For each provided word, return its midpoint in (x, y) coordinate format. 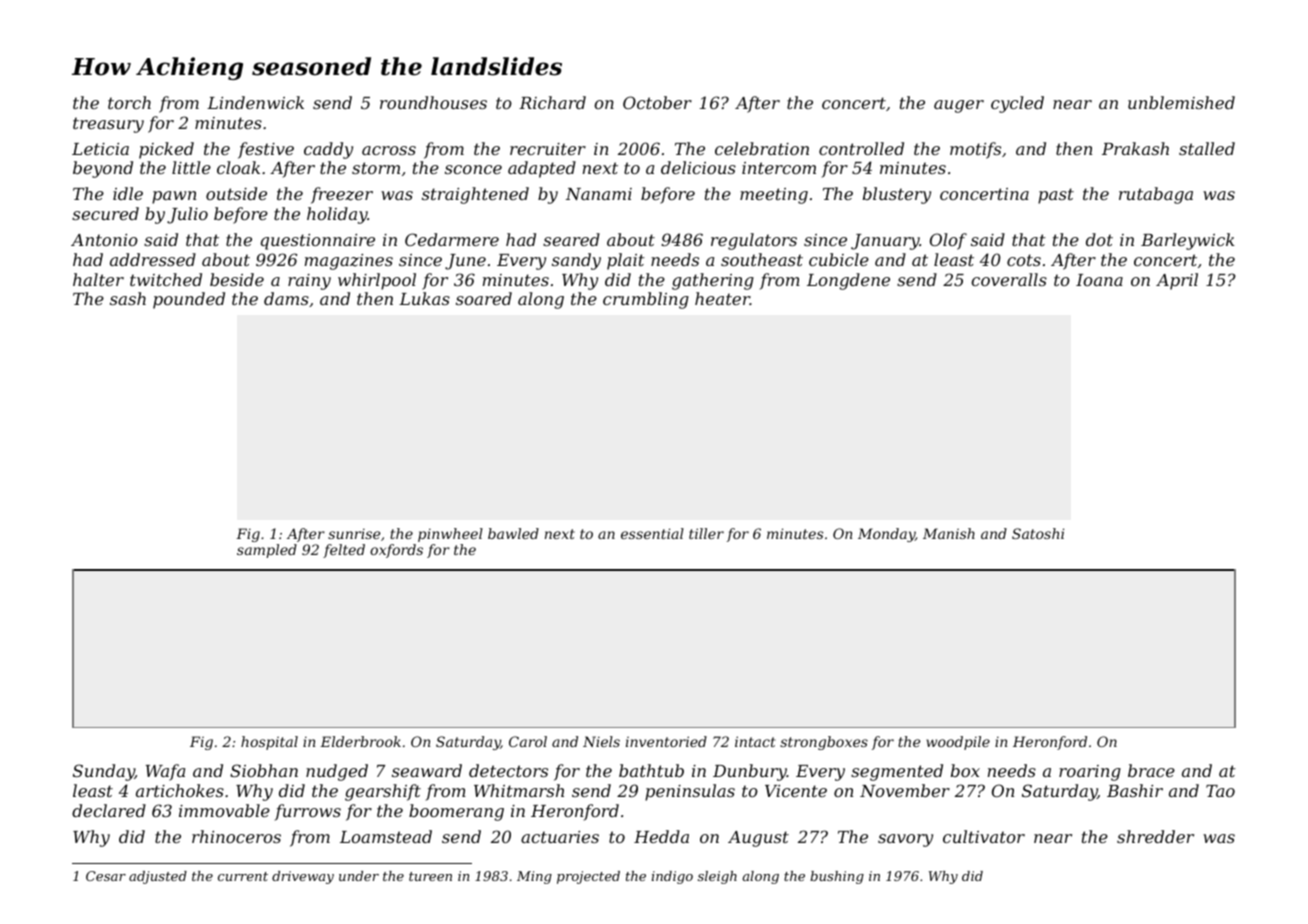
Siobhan (264, 770)
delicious (698, 167)
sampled (267, 551)
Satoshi (1038, 533)
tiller (706, 533)
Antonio (104, 240)
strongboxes (824, 743)
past (1056, 196)
